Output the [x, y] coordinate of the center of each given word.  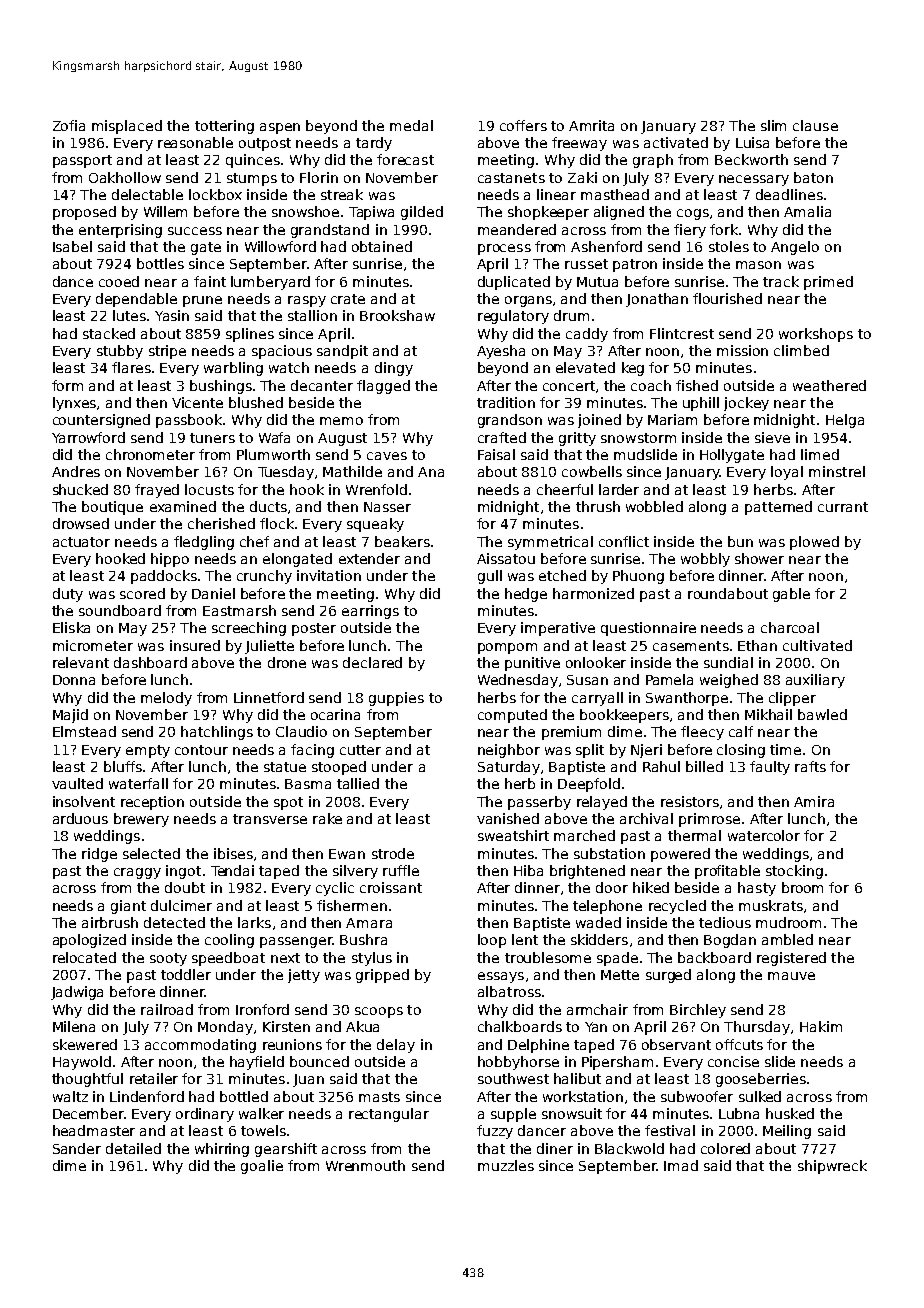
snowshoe [305, 211]
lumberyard [270, 283]
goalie [262, 1167]
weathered [829, 385]
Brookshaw [397, 315]
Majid [70, 716]
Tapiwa [371, 213]
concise [733, 1061]
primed [828, 283]
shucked [80, 489]
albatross [509, 991]
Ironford [262, 1009]
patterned [778, 508]
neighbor [509, 751]
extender [369, 558]
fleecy [702, 733]
